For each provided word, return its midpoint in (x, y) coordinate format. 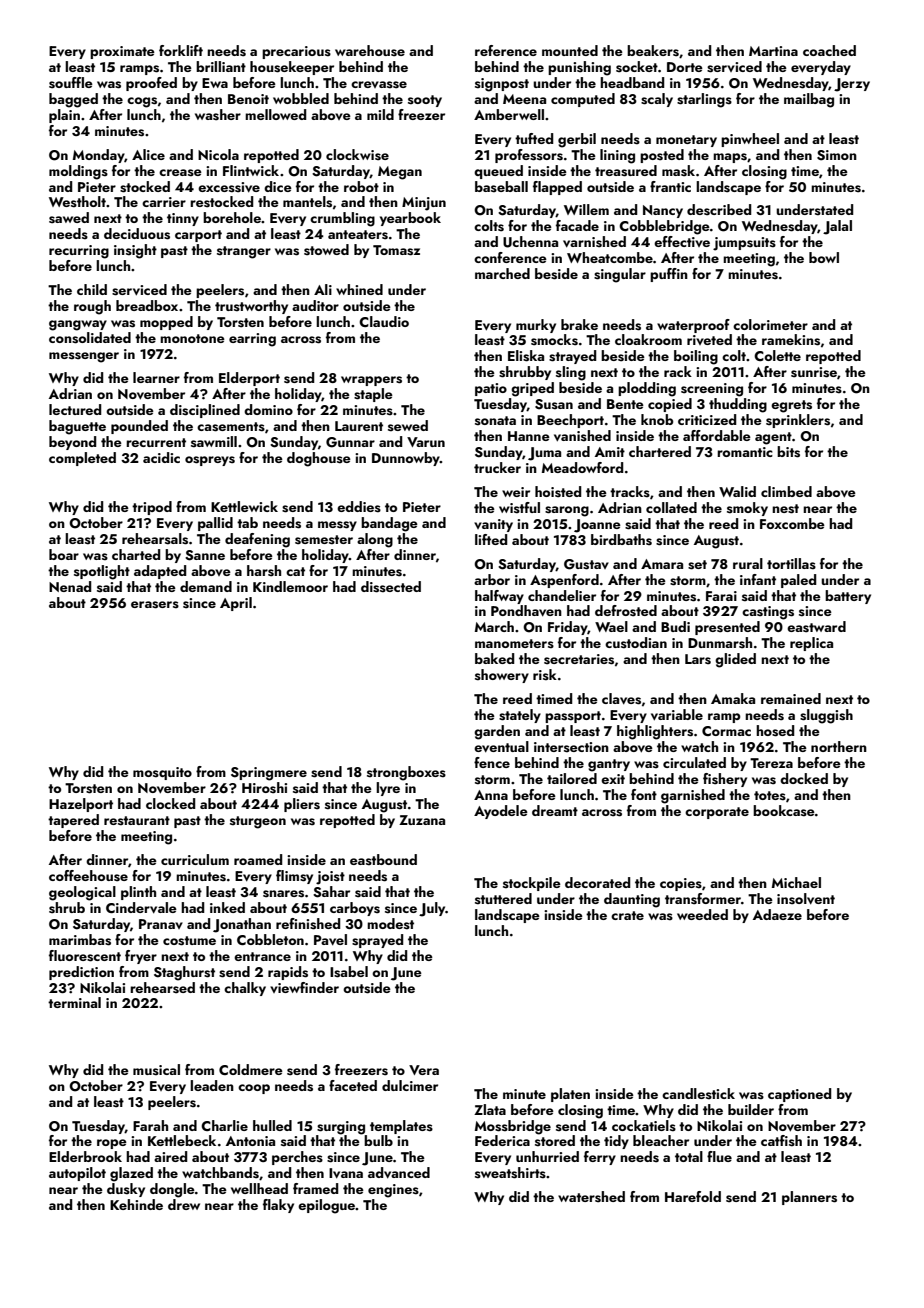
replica (811, 644)
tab (247, 522)
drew (184, 1204)
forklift (181, 50)
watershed (591, 1197)
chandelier (562, 595)
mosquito (162, 773)
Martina (773, 51)
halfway (499, 597)
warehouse (370, 51)
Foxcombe (792, 523)
